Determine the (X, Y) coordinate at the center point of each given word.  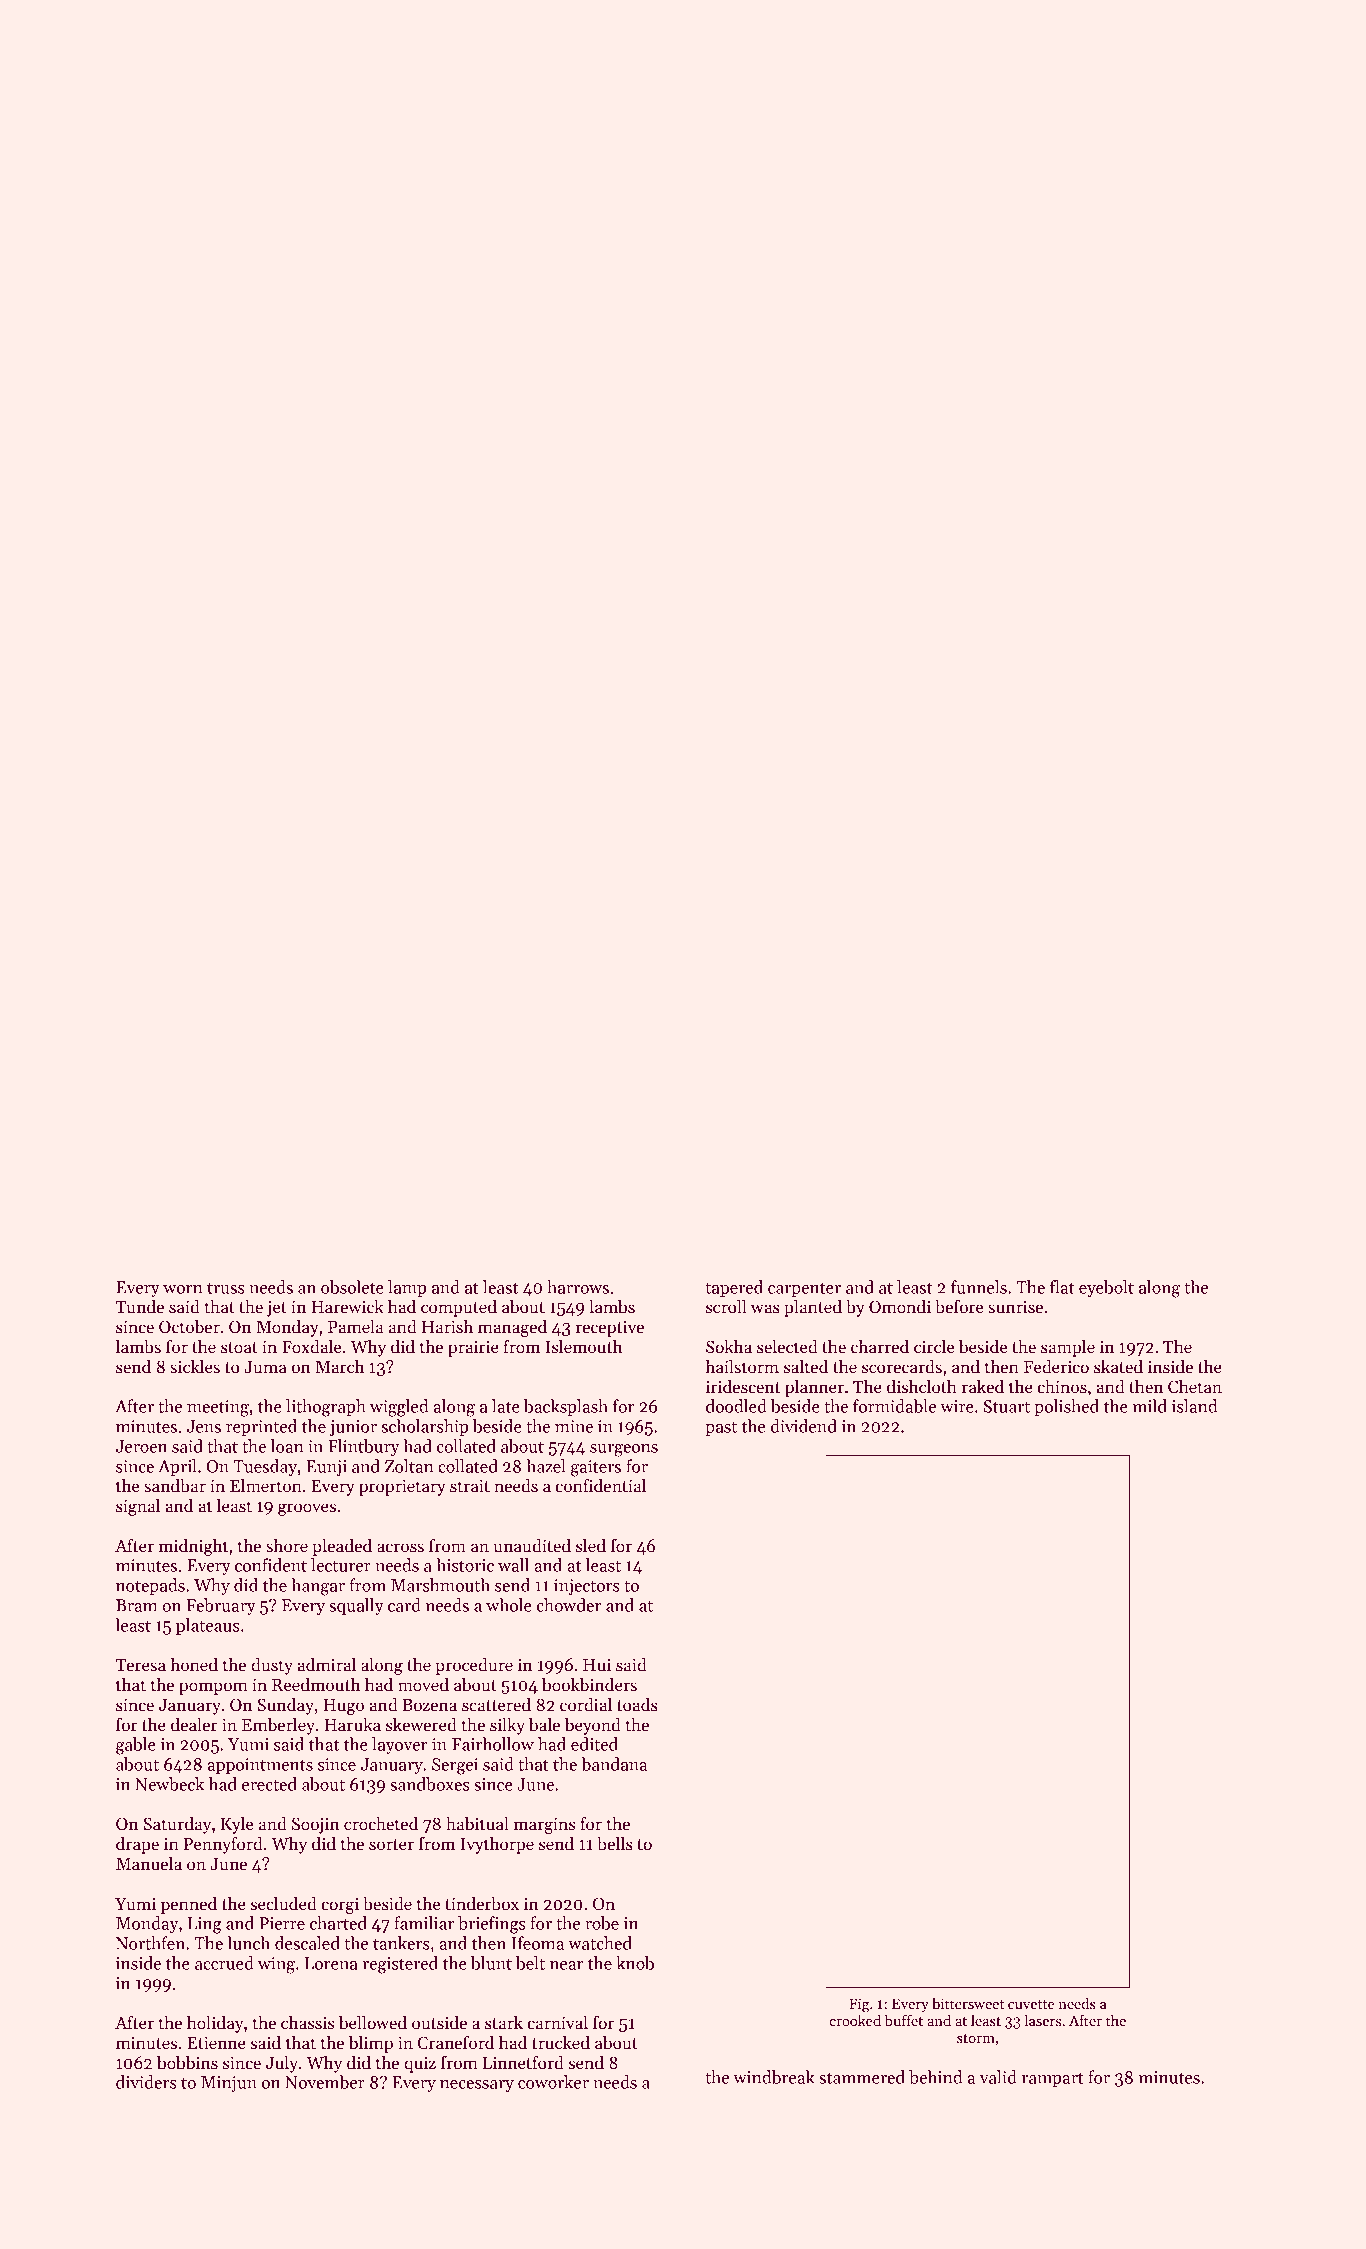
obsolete (352, 1287)
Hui (597, 1665)
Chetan (1195, 1386)
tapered (734, 1288)
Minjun (229, 2084)
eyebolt (1106, 1288)
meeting (218, 1408)
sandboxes (429, 1784)
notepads (150, 1586)
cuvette (1031, 2004)
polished (1066, 1407)
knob (635, 1963)
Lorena (331, 1963)
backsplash (566, 1407)
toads (637, 1704)
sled (591, 1545)
